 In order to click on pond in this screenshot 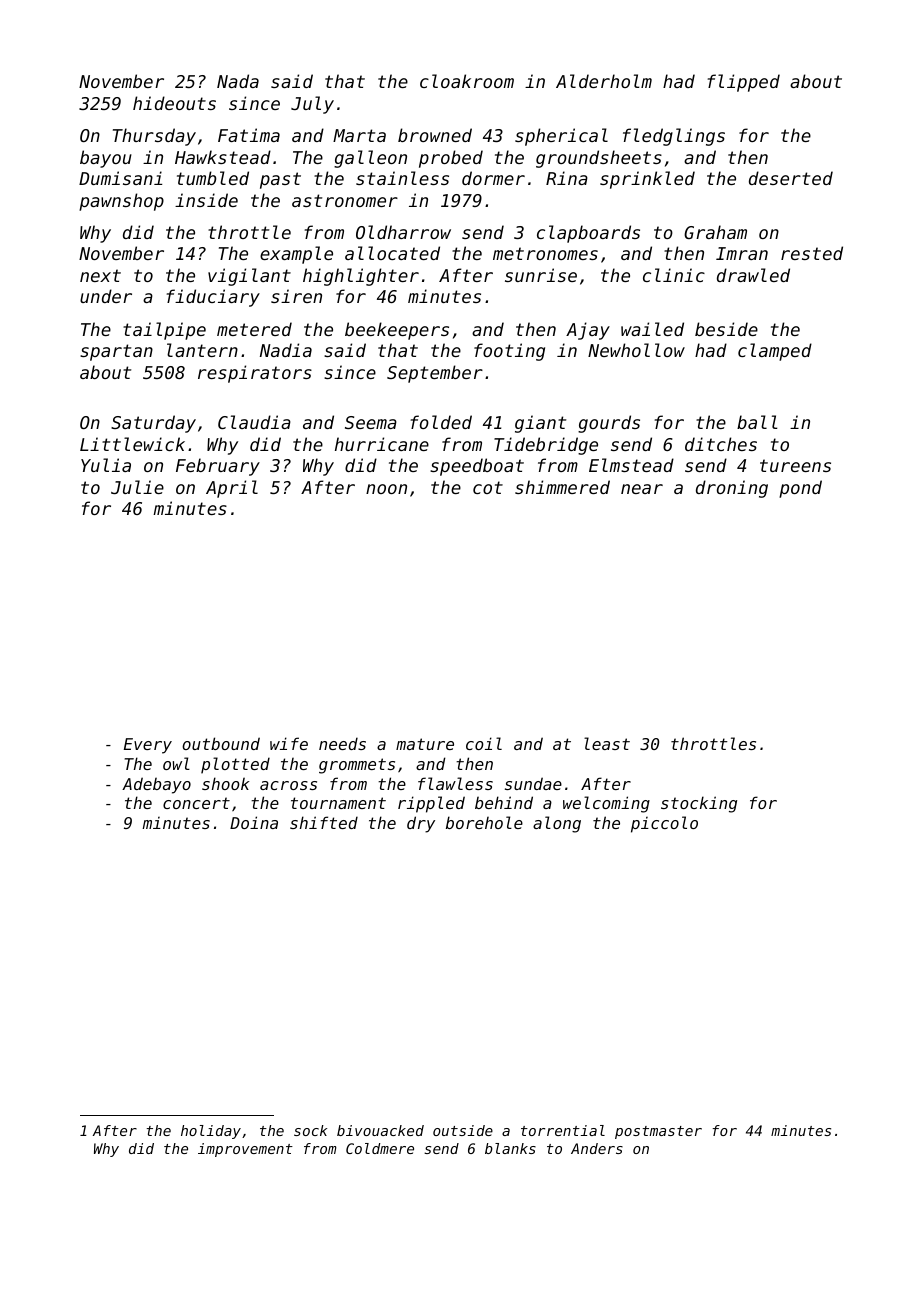, I will do `click(800, 489)`.
